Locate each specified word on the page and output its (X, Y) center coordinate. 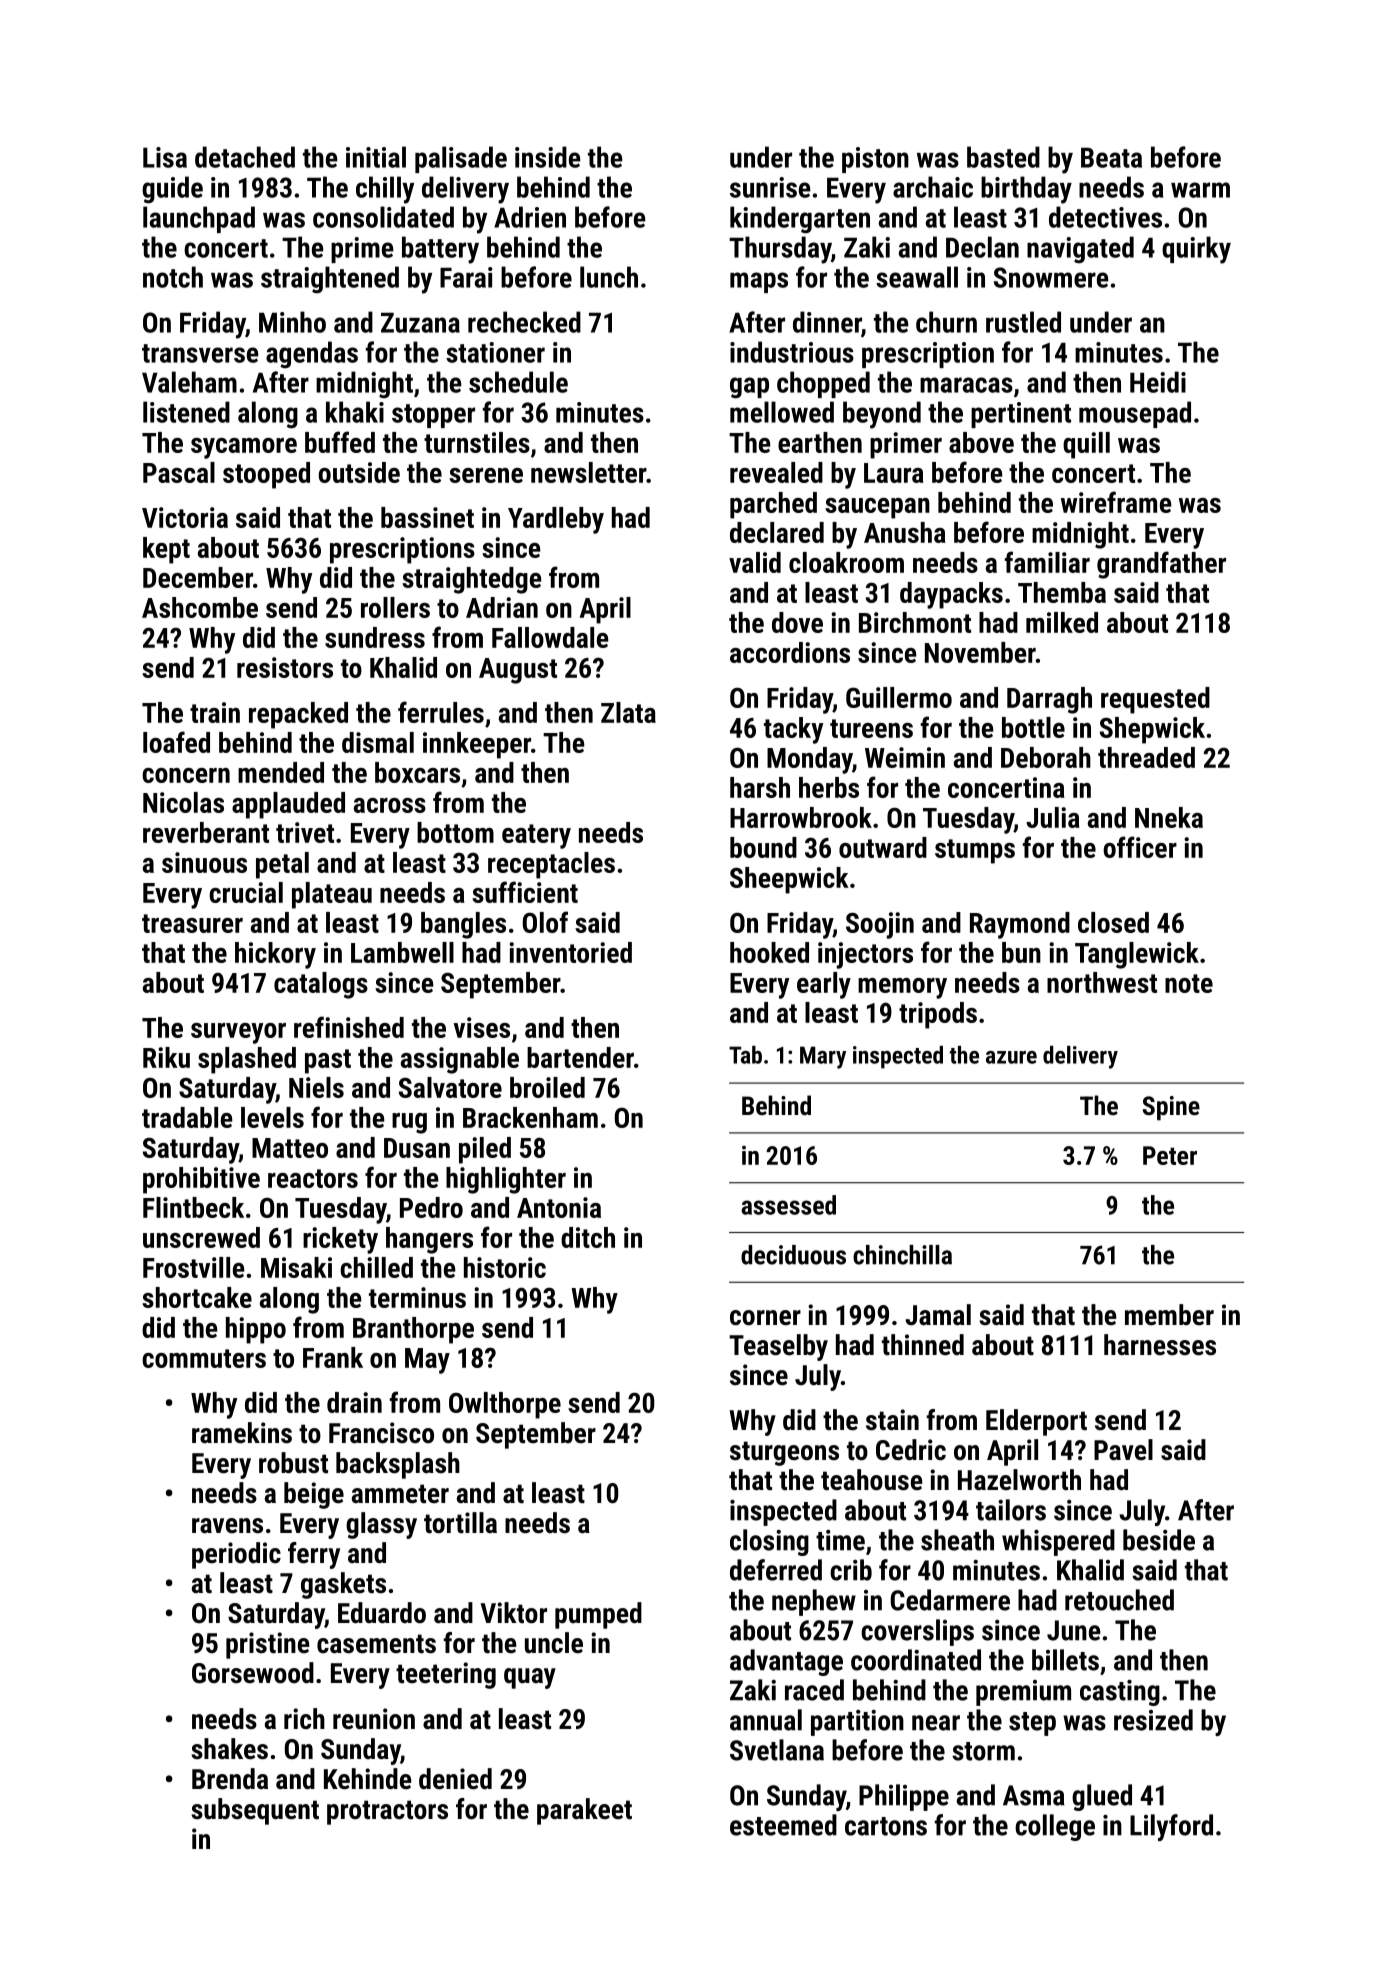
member (1169, 1315)
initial (376, 157)
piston (875, 160)
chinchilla (902, 1255)
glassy (381, 1525)
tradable (187, 1117)
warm (1200, 190)
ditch (588, 1237)
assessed (788, 1205)
